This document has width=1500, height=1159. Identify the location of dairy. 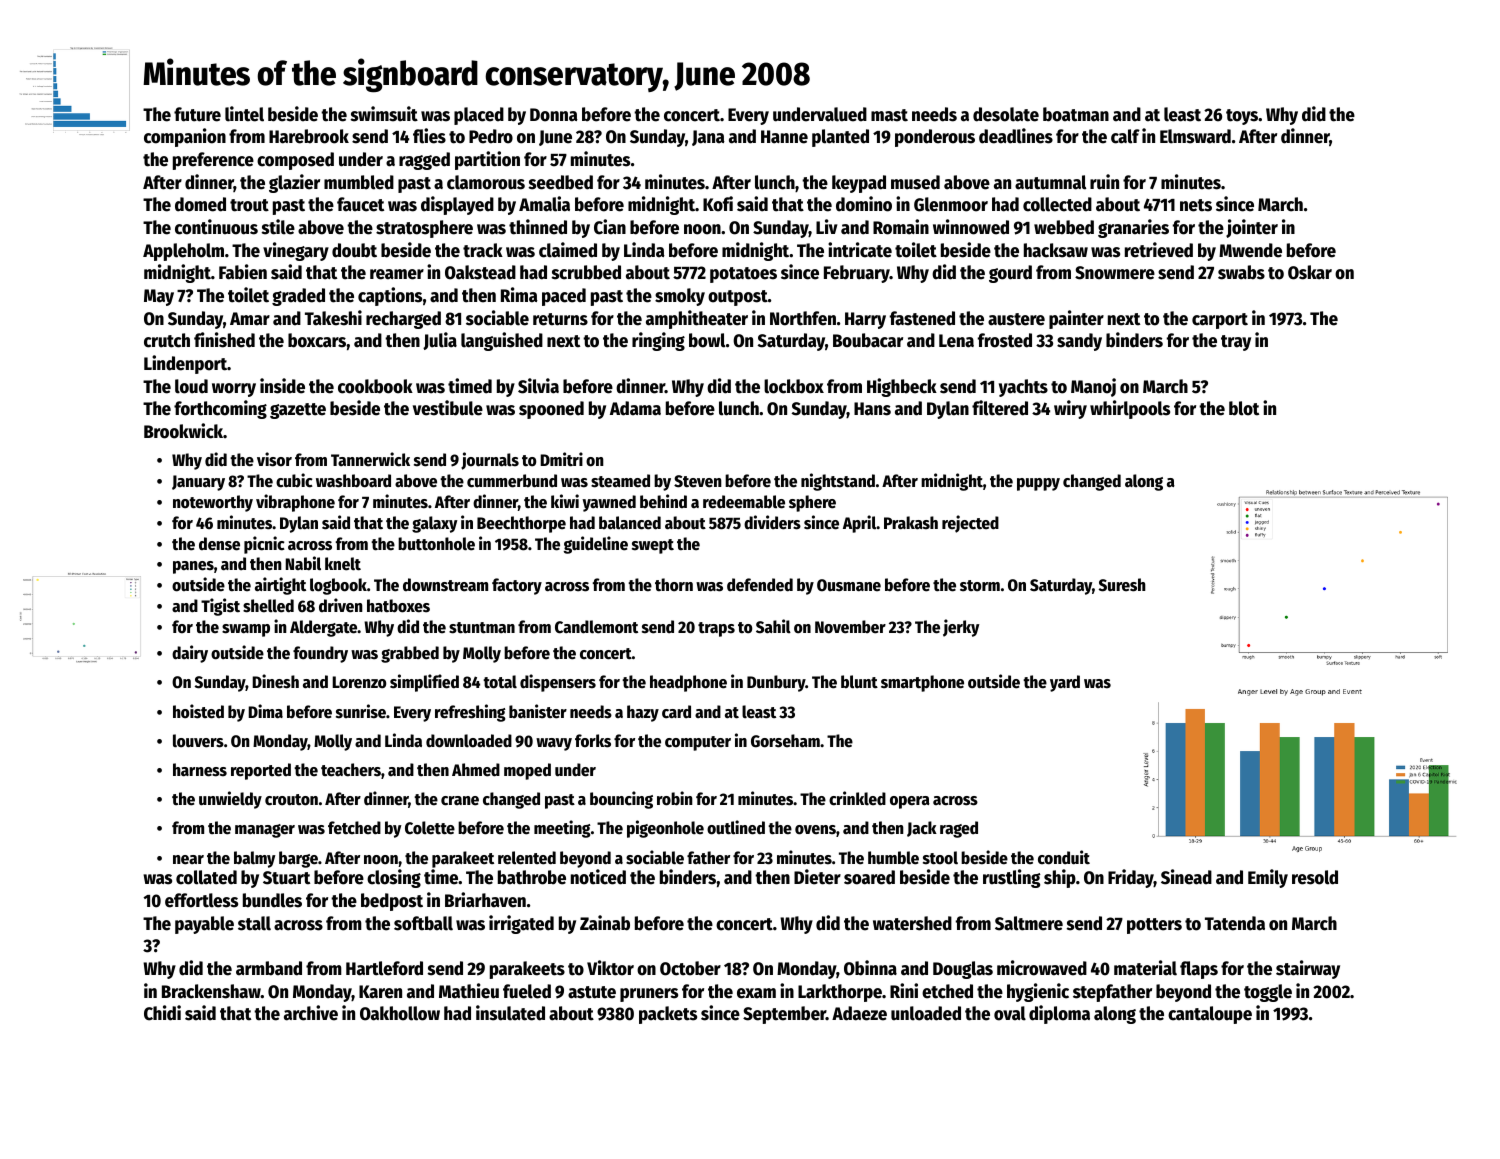
(190, 654).
